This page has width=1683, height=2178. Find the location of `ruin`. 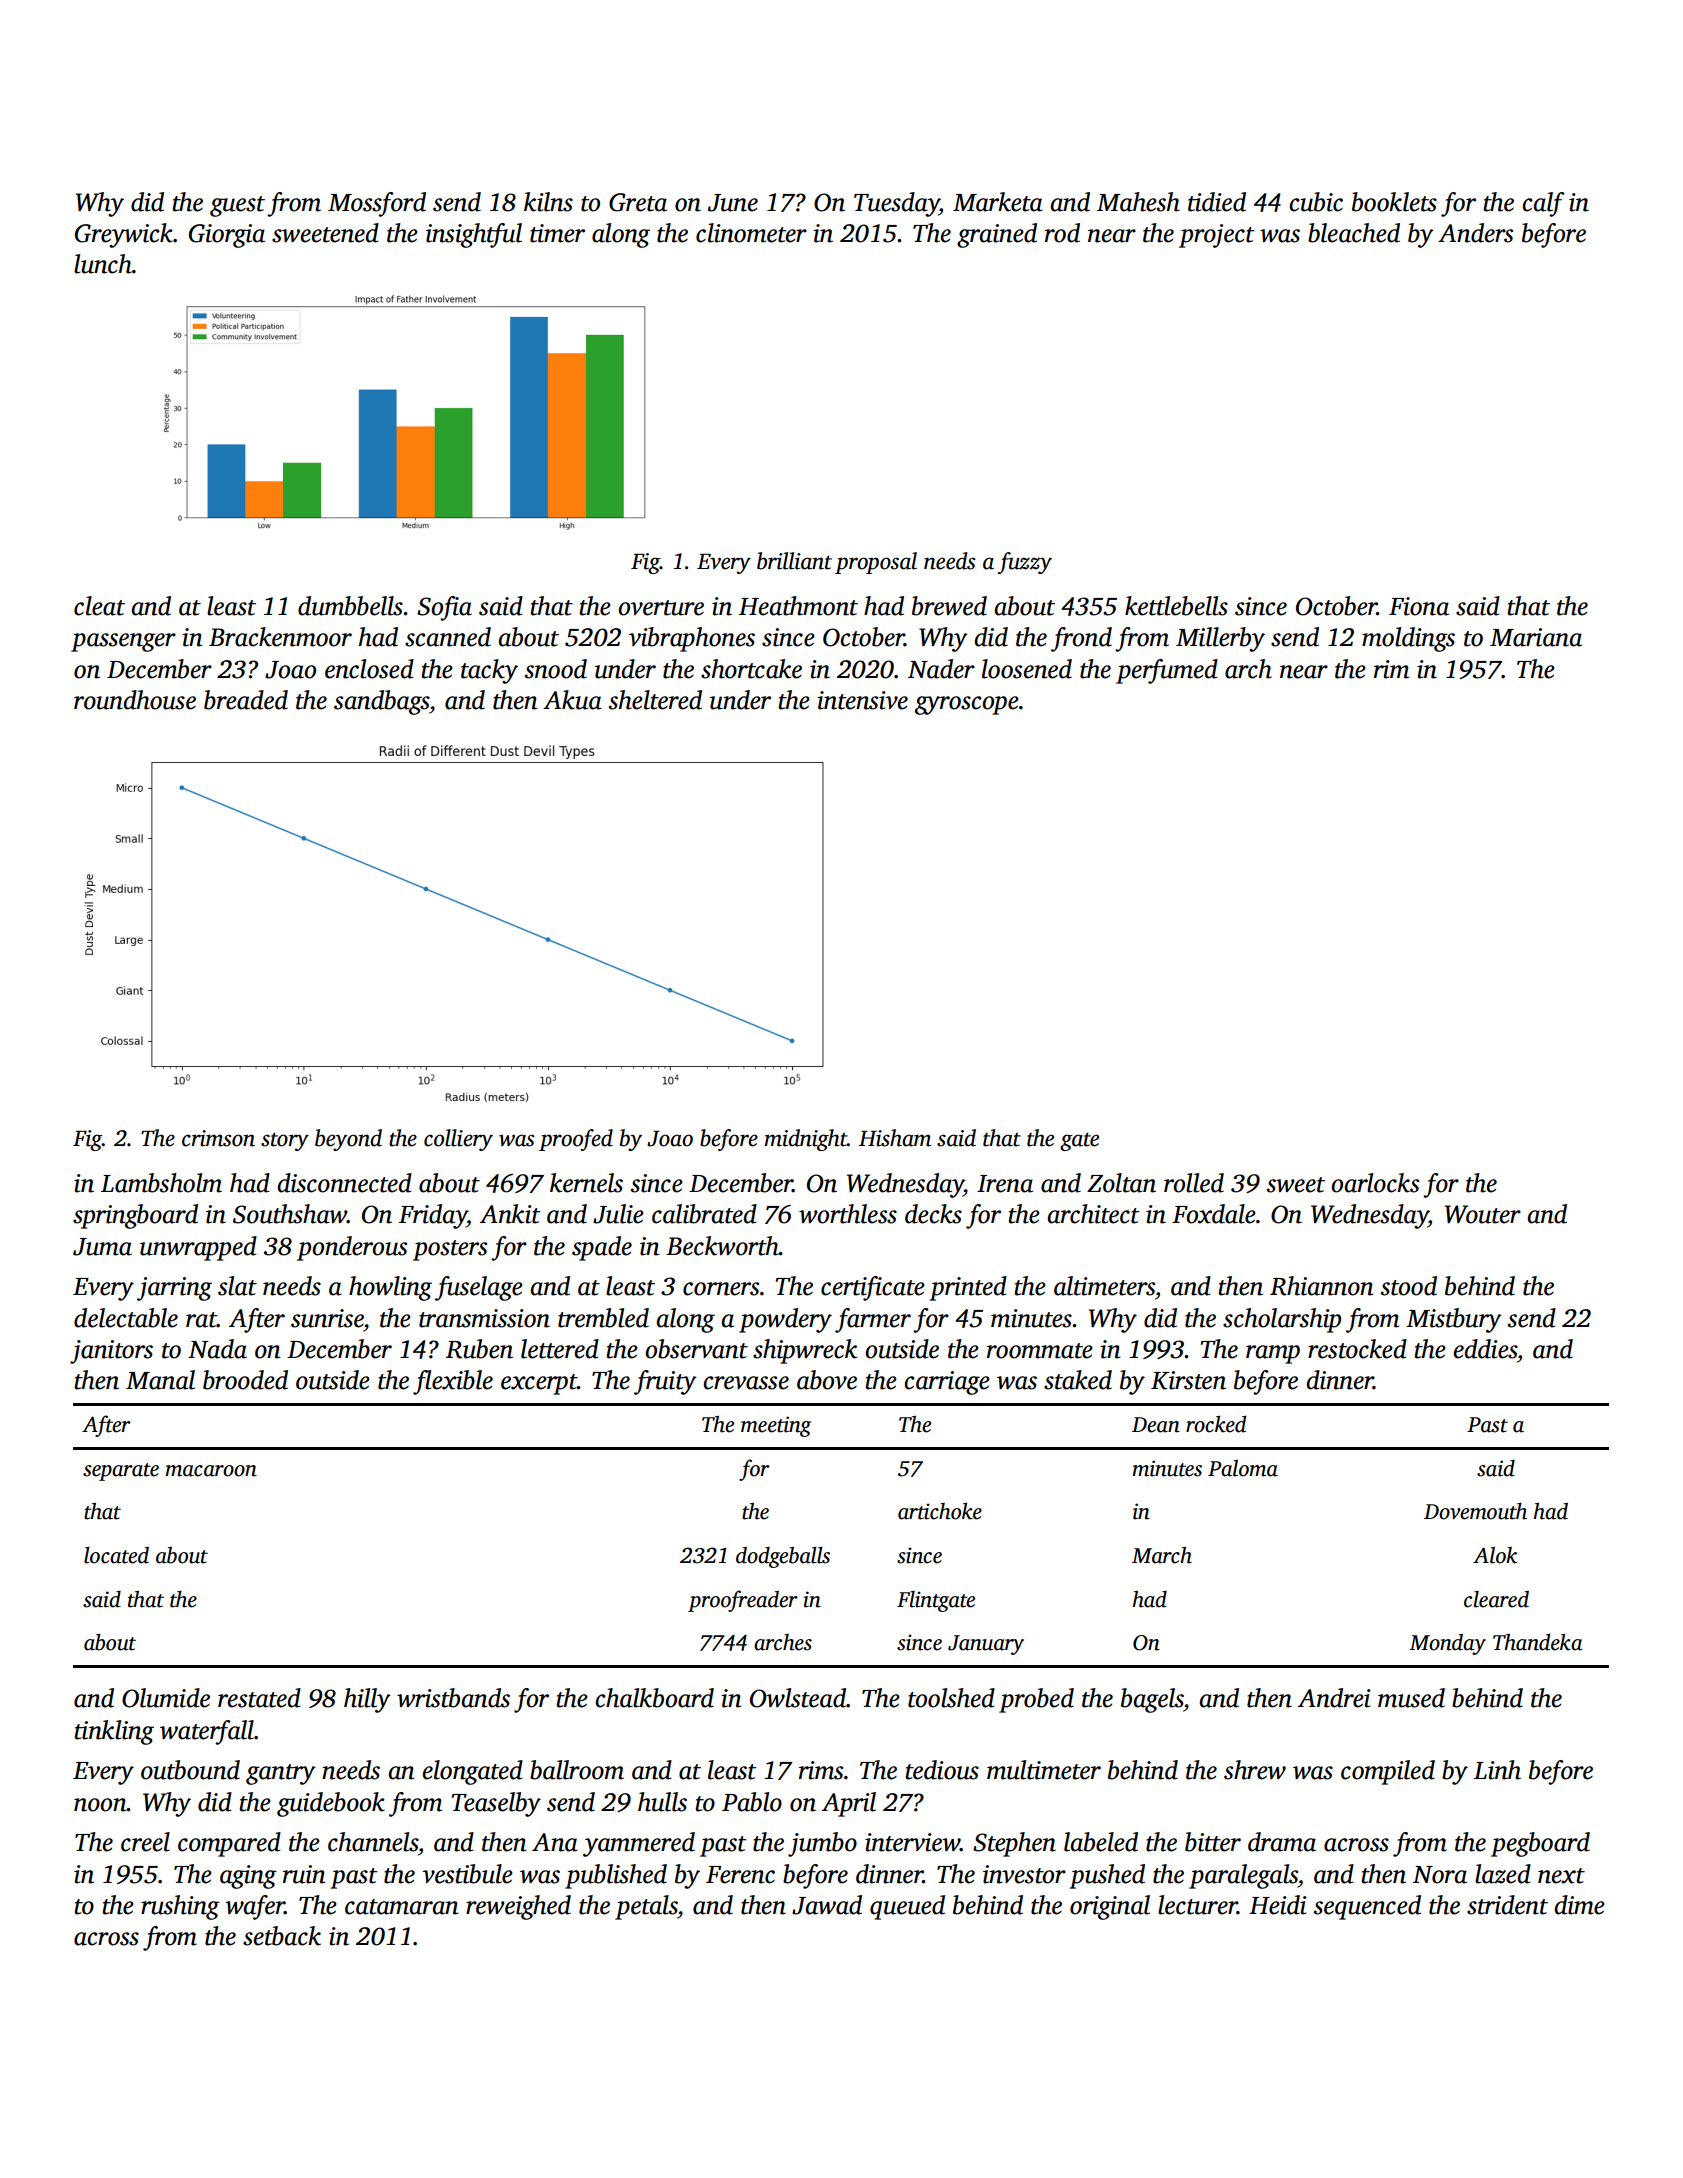

ruin is located at coordinates (304, 1874).
